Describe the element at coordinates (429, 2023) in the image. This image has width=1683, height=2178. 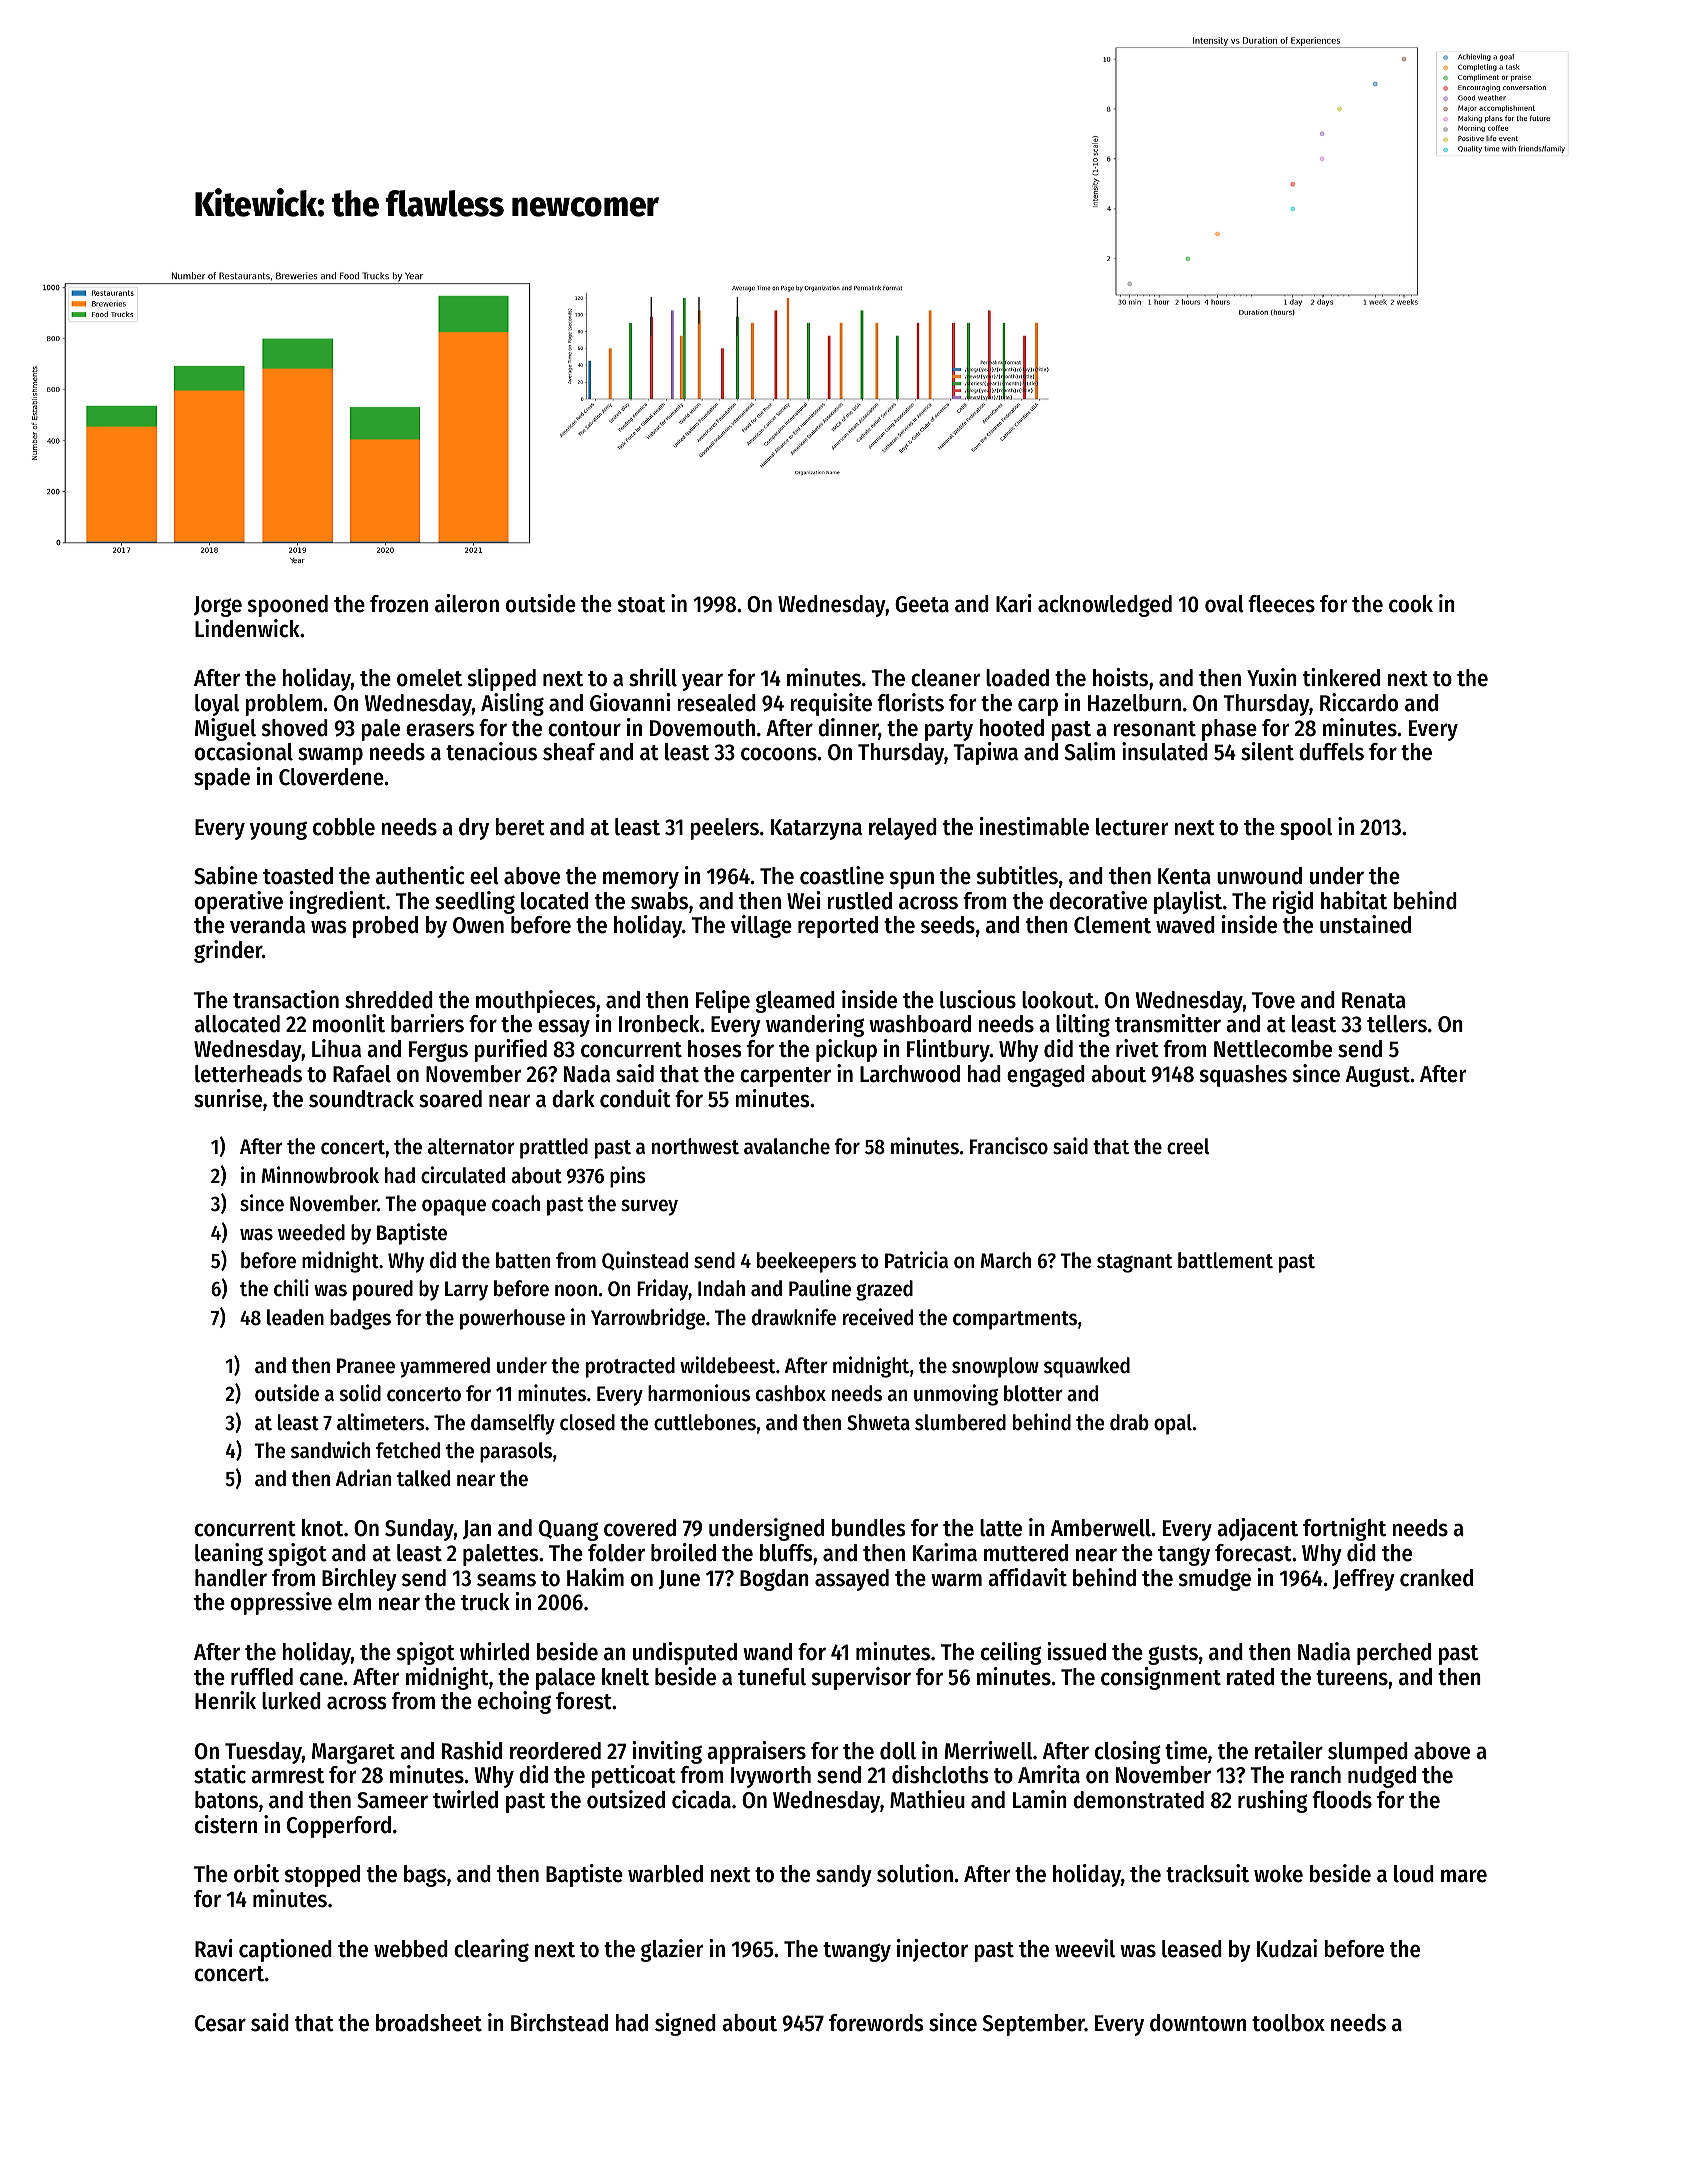
I see `broadsheet` at that location.
